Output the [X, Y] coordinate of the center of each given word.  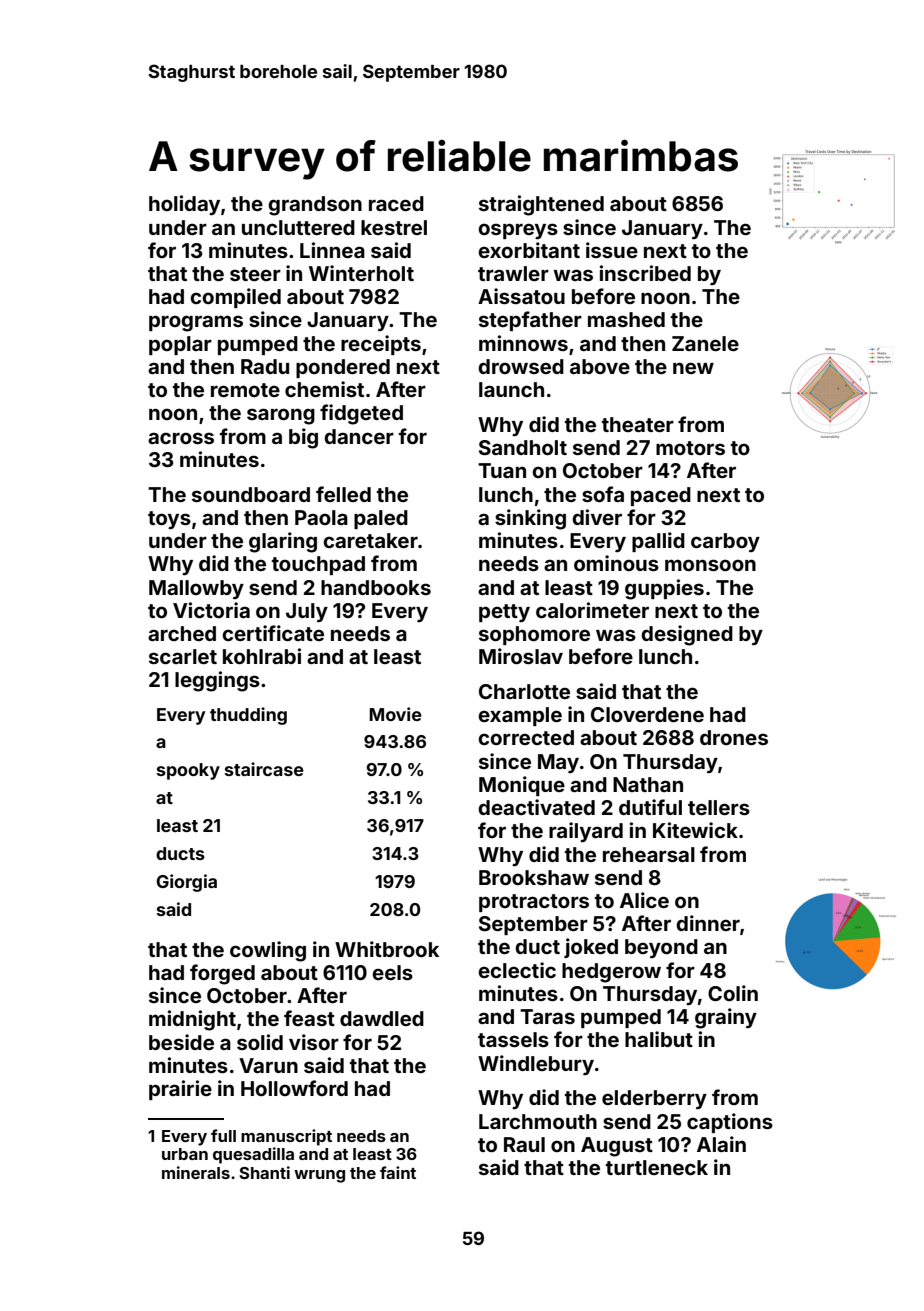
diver [597, 517]
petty [504, 613]
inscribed [645, 273]
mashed [626, 319]
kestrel [394, 227]
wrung [319, 1176]
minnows [523, 343]
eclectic [517, 970]
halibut [659, 1039]
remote [245, 390]
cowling [268, 951]
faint [398, 1172]
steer [255, 274]
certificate [273, 633]
